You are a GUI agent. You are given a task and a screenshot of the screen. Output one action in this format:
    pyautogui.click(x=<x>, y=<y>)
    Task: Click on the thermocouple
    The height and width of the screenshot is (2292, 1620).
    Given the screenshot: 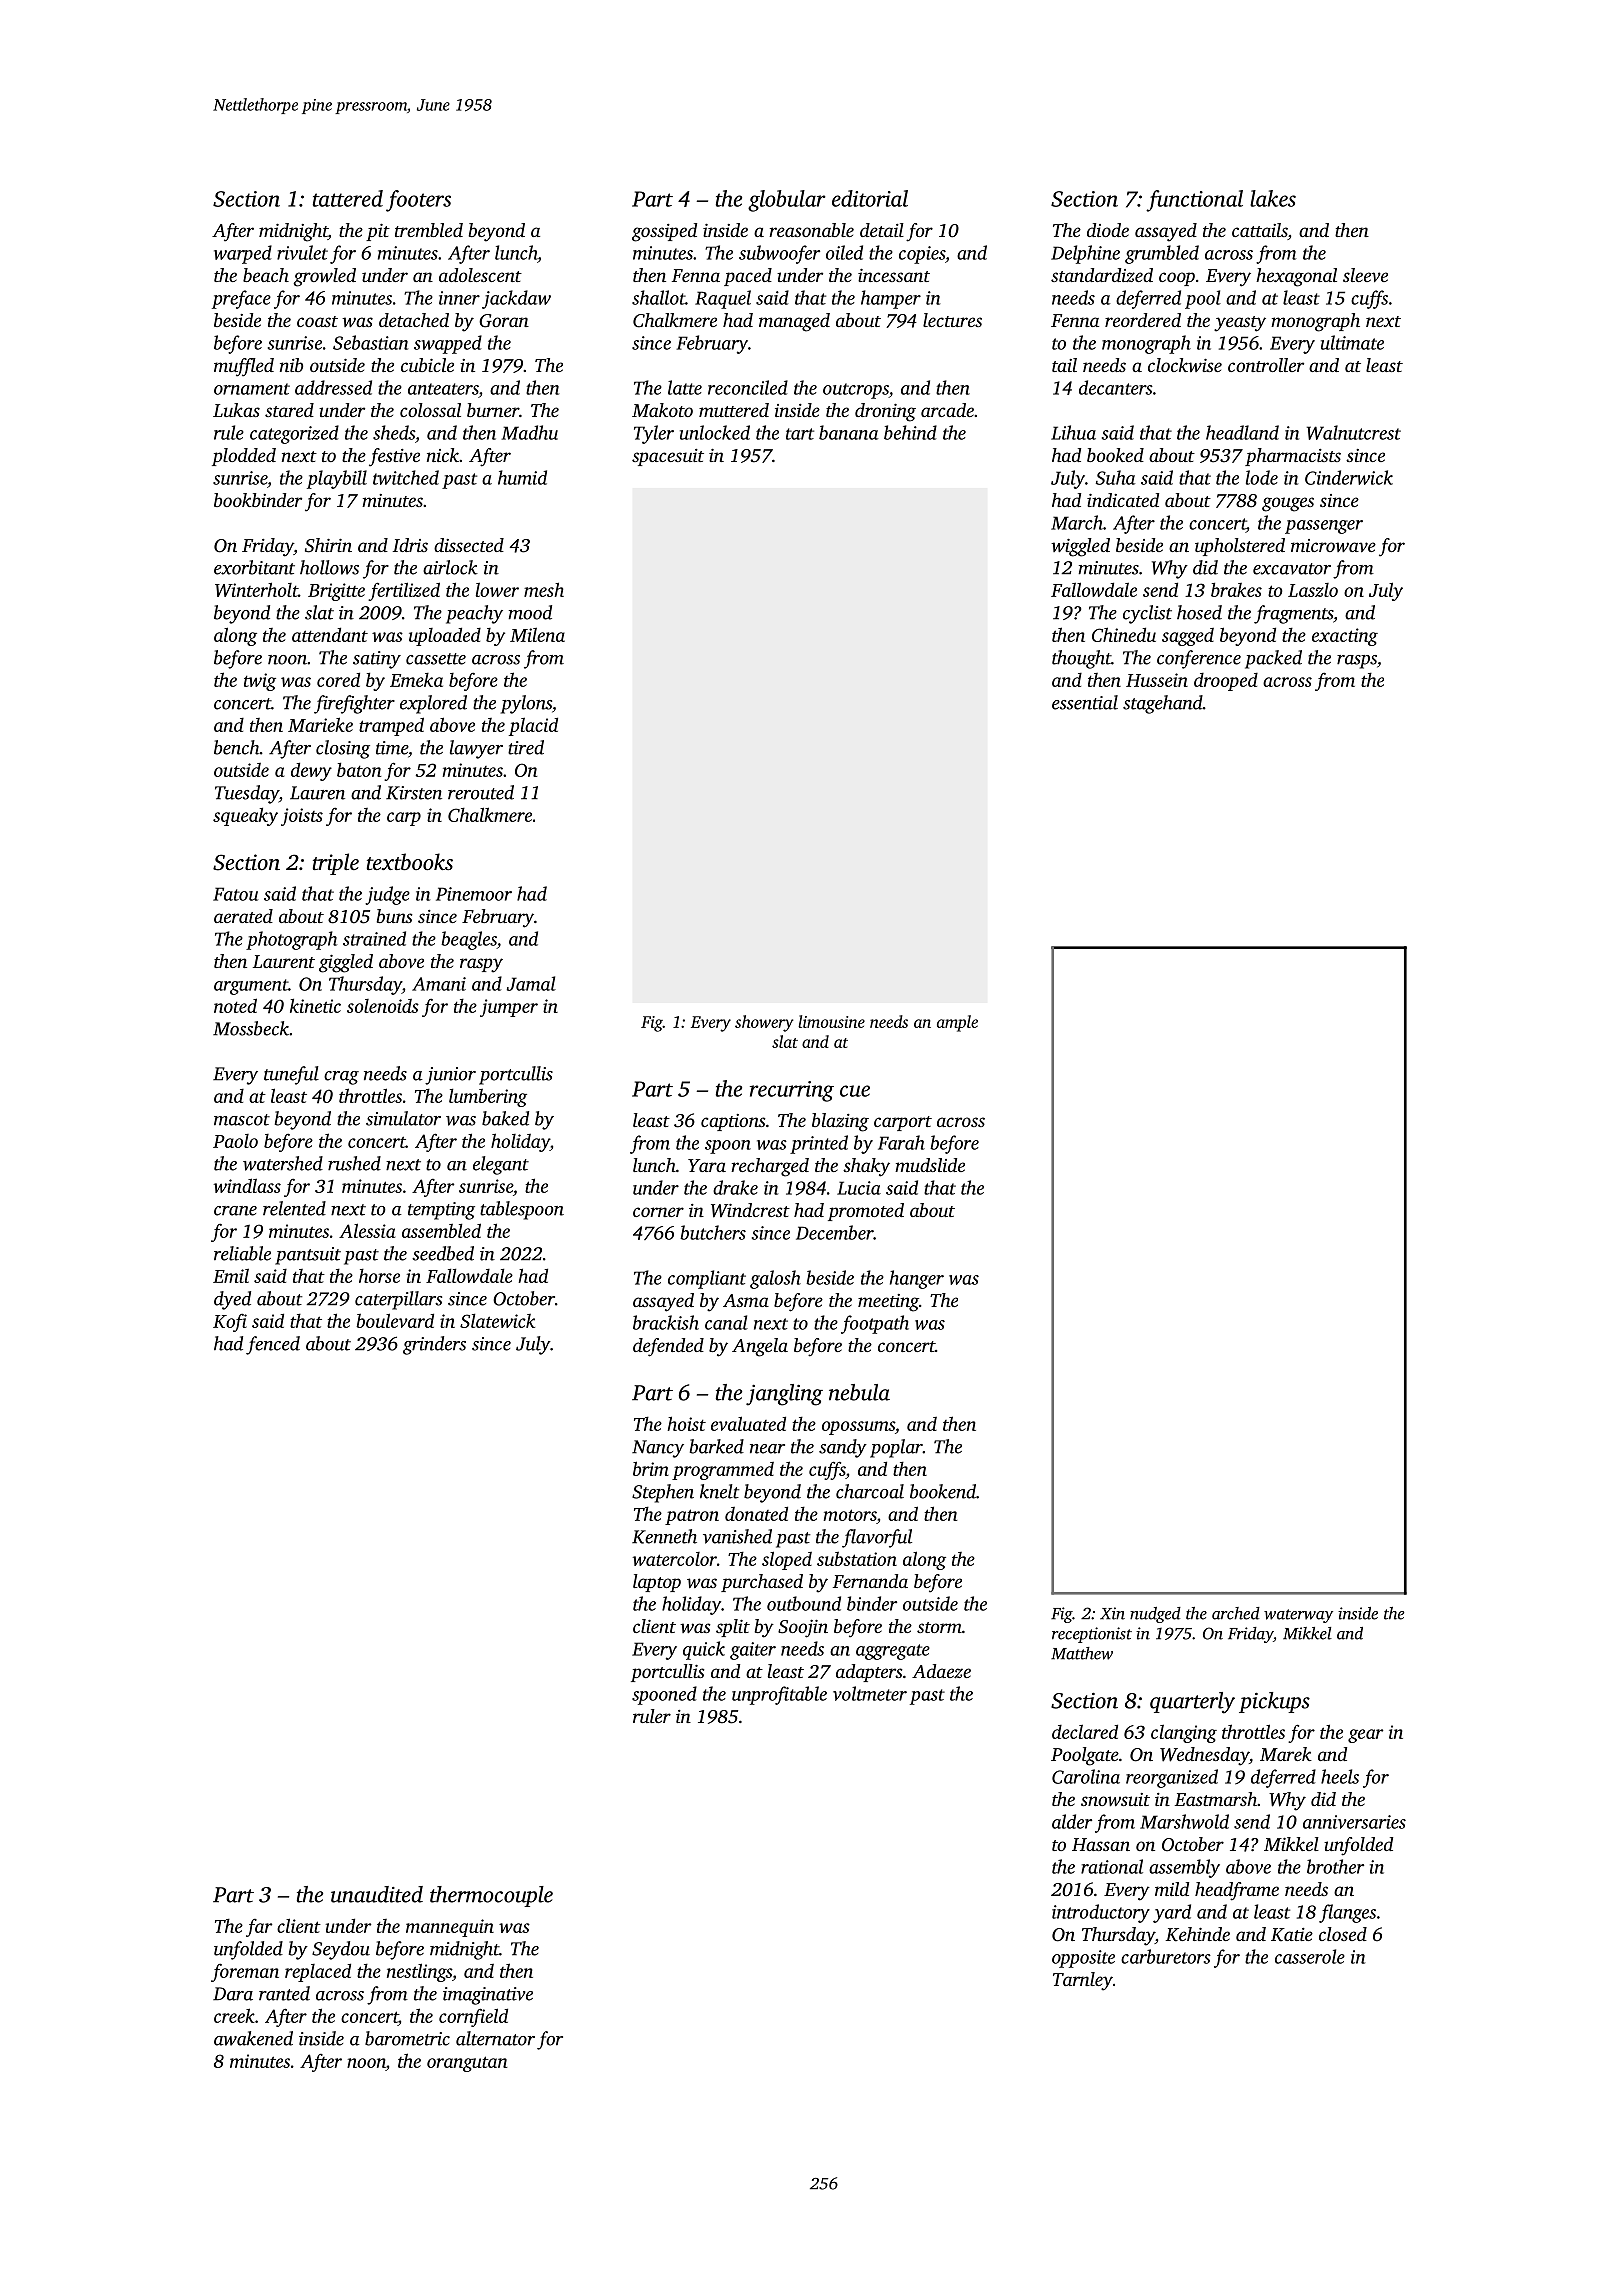 What is the action you would take?
    pyautogui.click(x=491, y=1896)
